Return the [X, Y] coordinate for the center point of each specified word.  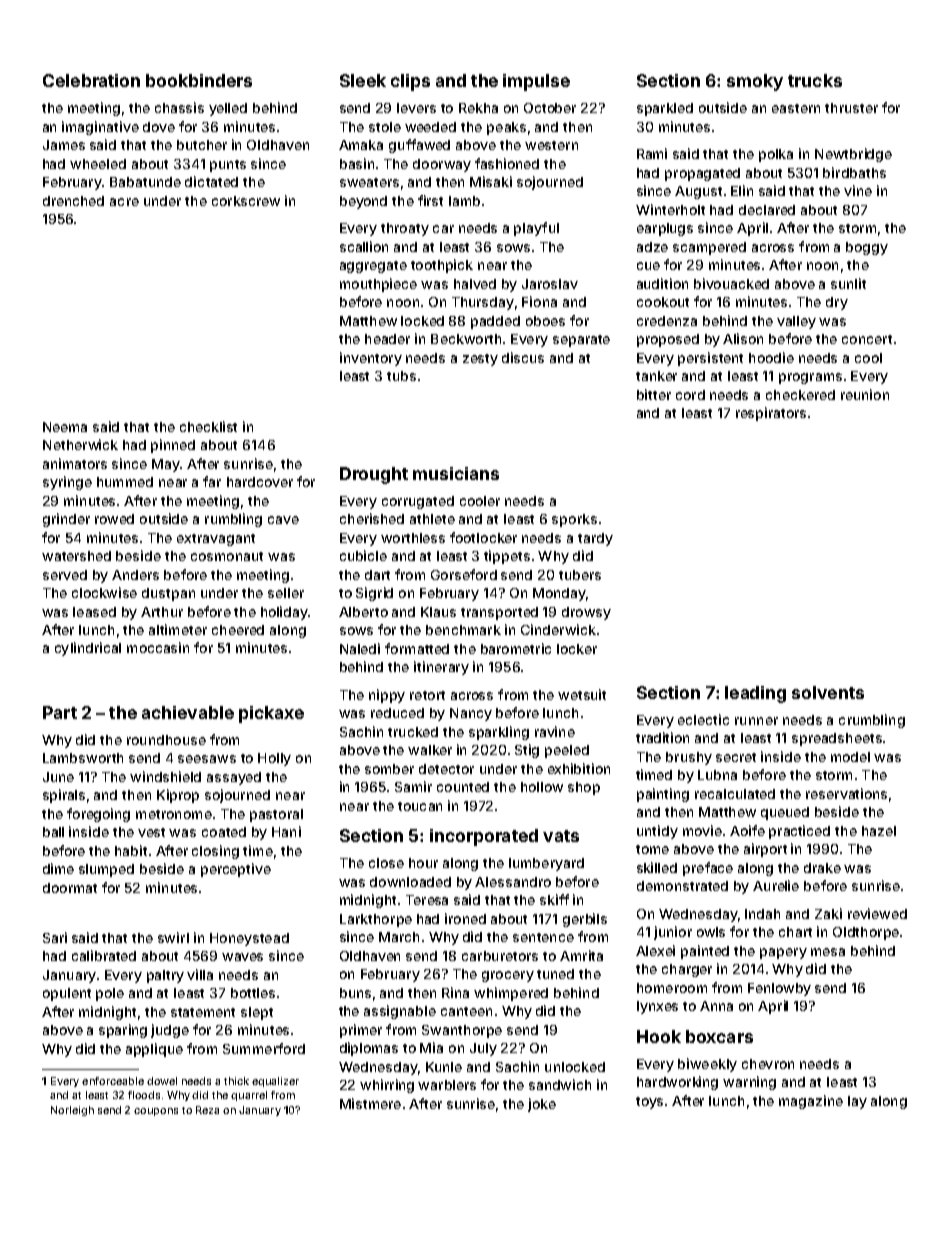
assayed [234, 778]
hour [423, 863]
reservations [846, 793]
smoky [755, 82]
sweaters [369, 182]
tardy [595, 539]
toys [649, 1103]
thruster [851, 108]
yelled [228, 109]
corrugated [418, 502]
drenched [73, 201]
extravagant [216, 540]
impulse [536, 82]
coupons [156, 1112]
